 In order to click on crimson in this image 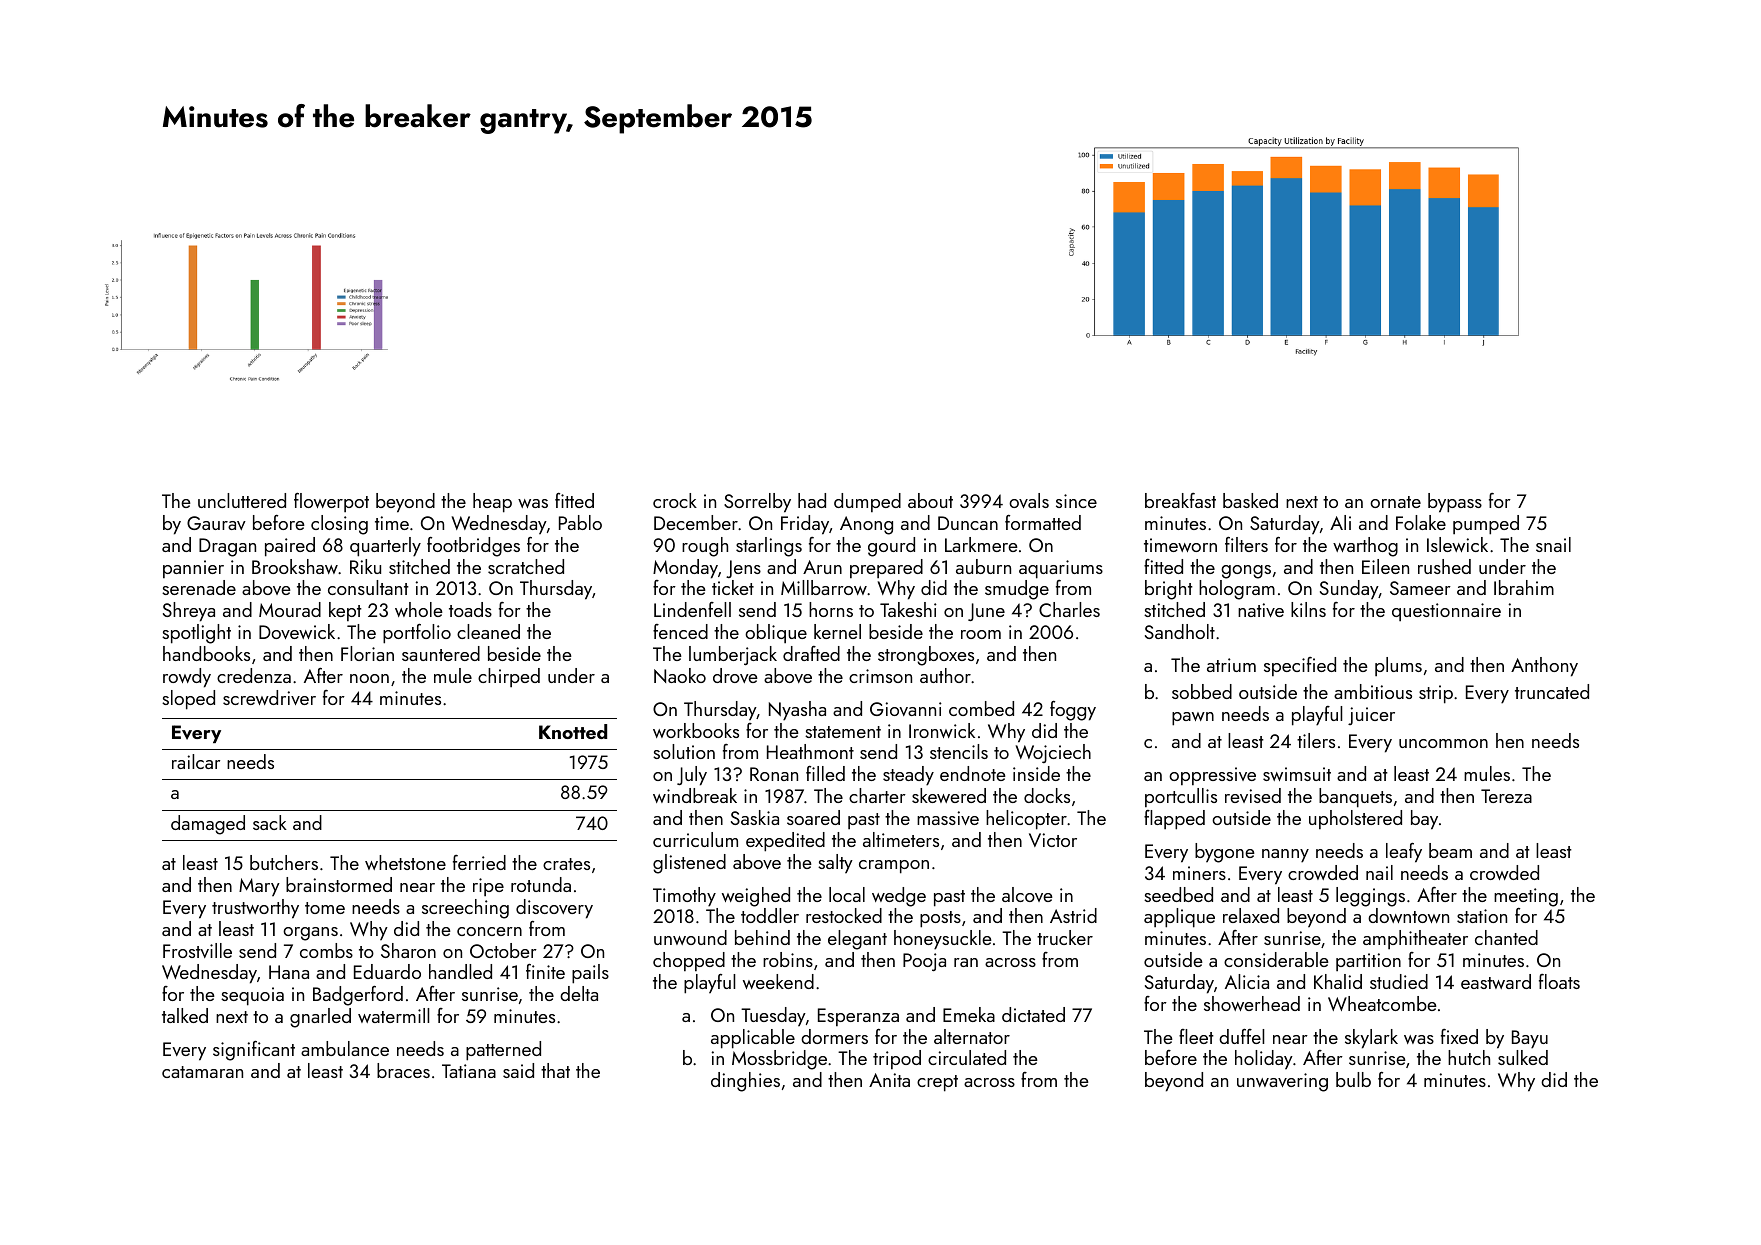, I will do `click(880, 676)`.
